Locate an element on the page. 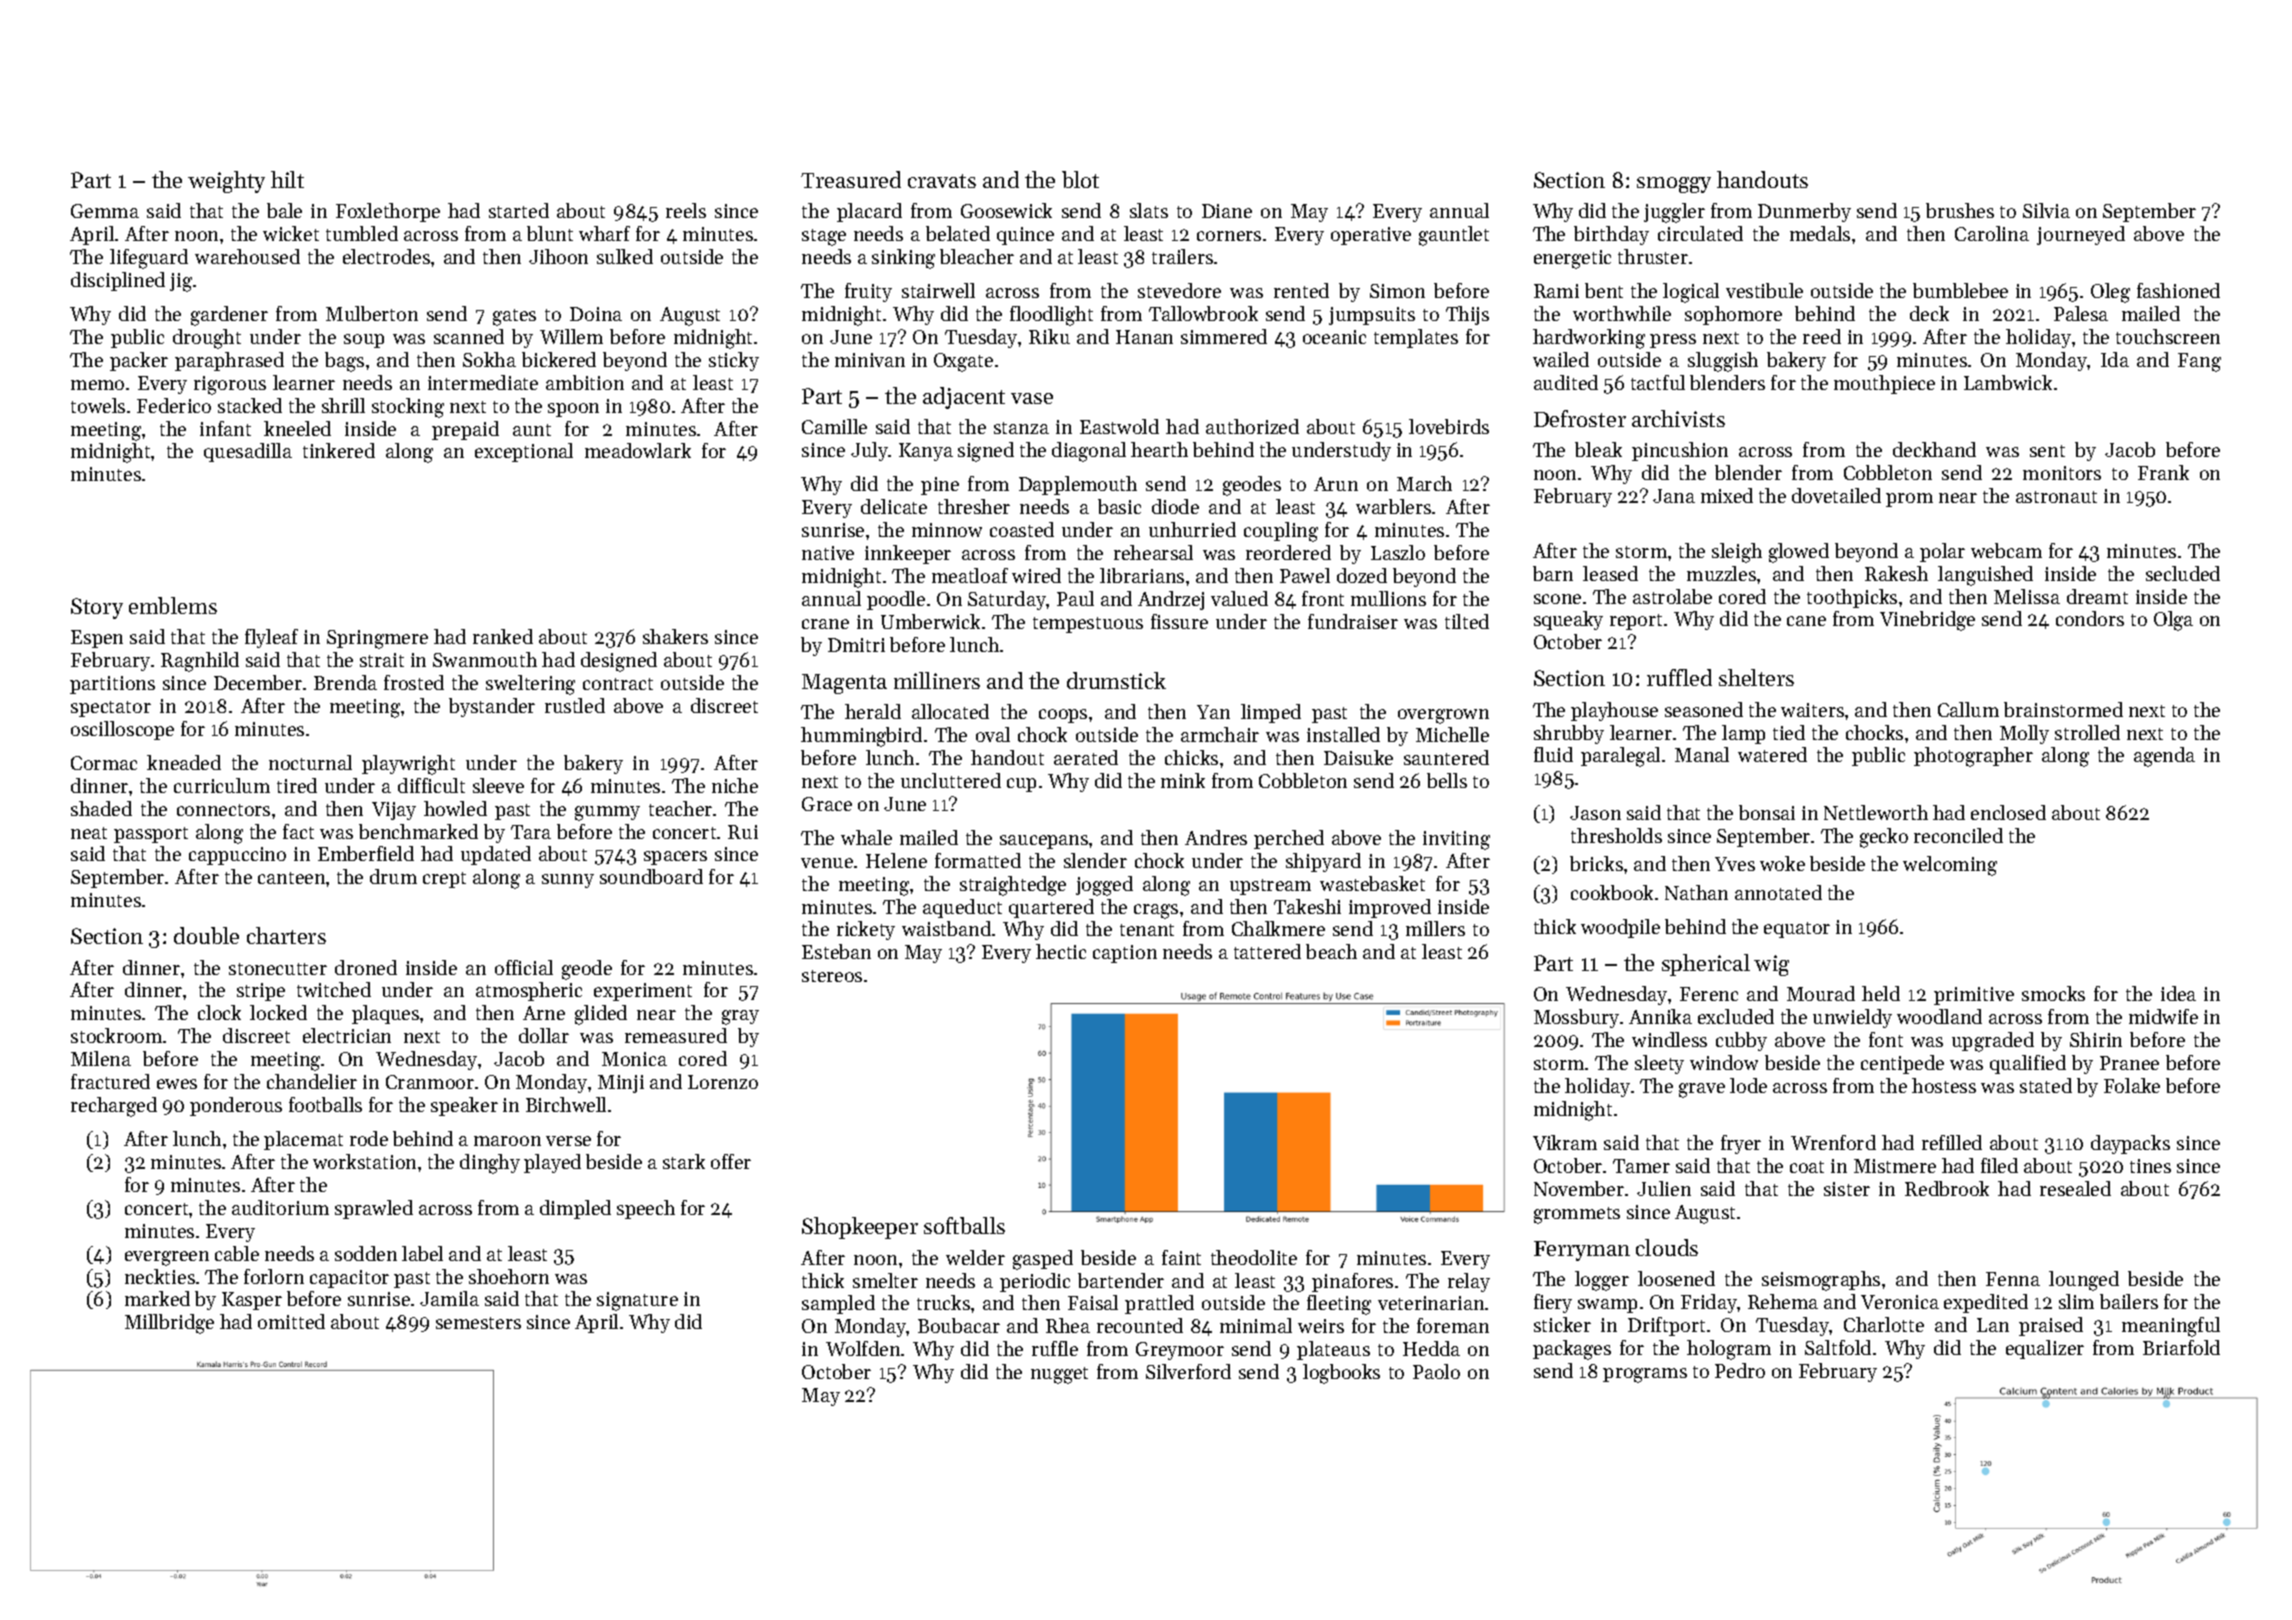  delicate is located at coordinates (894, 506).
